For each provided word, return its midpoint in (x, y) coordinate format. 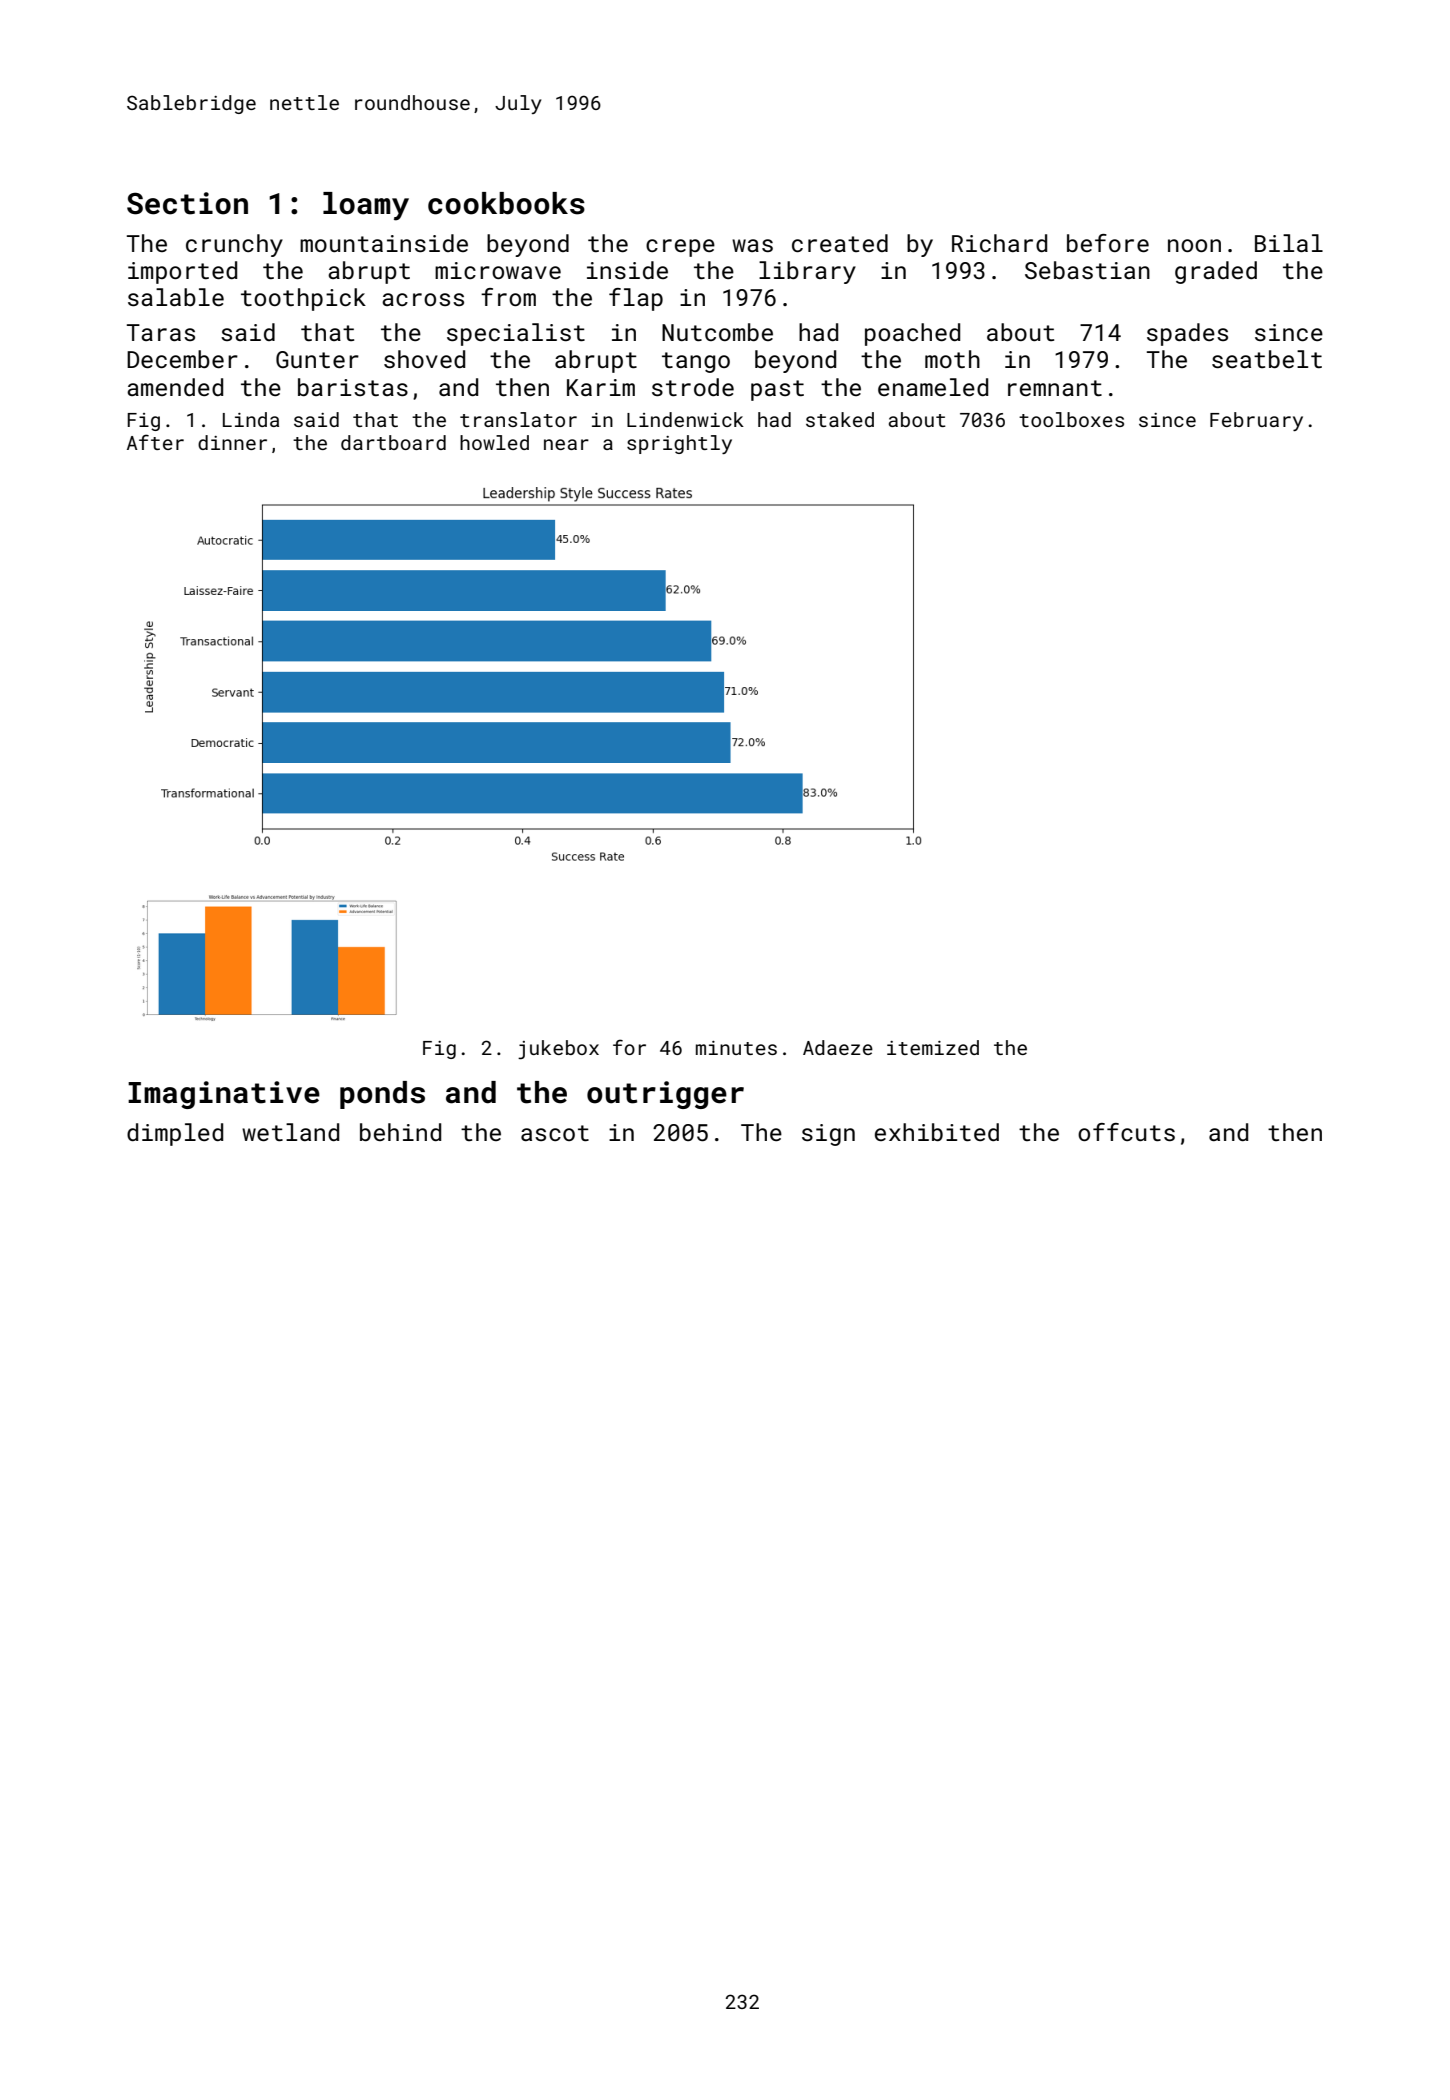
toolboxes (1071, 419)
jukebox (558, 1050)
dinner (232, 442)
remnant (1055, 388)
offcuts (1126, 1132)
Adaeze (838, 1047)
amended (175, 387)
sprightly (679, 444)
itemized (933, 1047)
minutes (736, 1048)
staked (840, 419)
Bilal (1289, 243)
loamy (366, 206)
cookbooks (506, 203)
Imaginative (224, 1095)
